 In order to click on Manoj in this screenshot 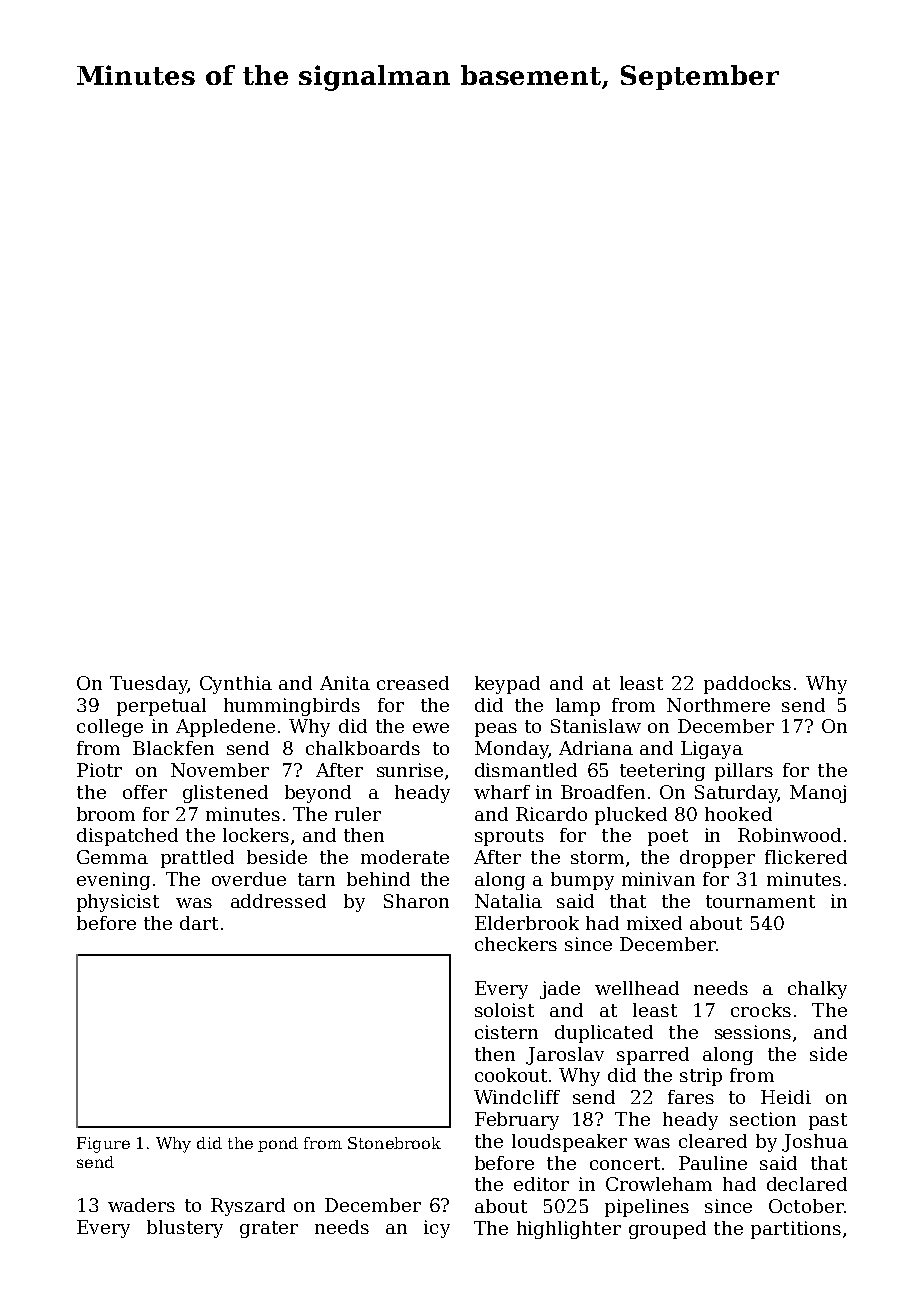, I will do `click(818, 794)`.
